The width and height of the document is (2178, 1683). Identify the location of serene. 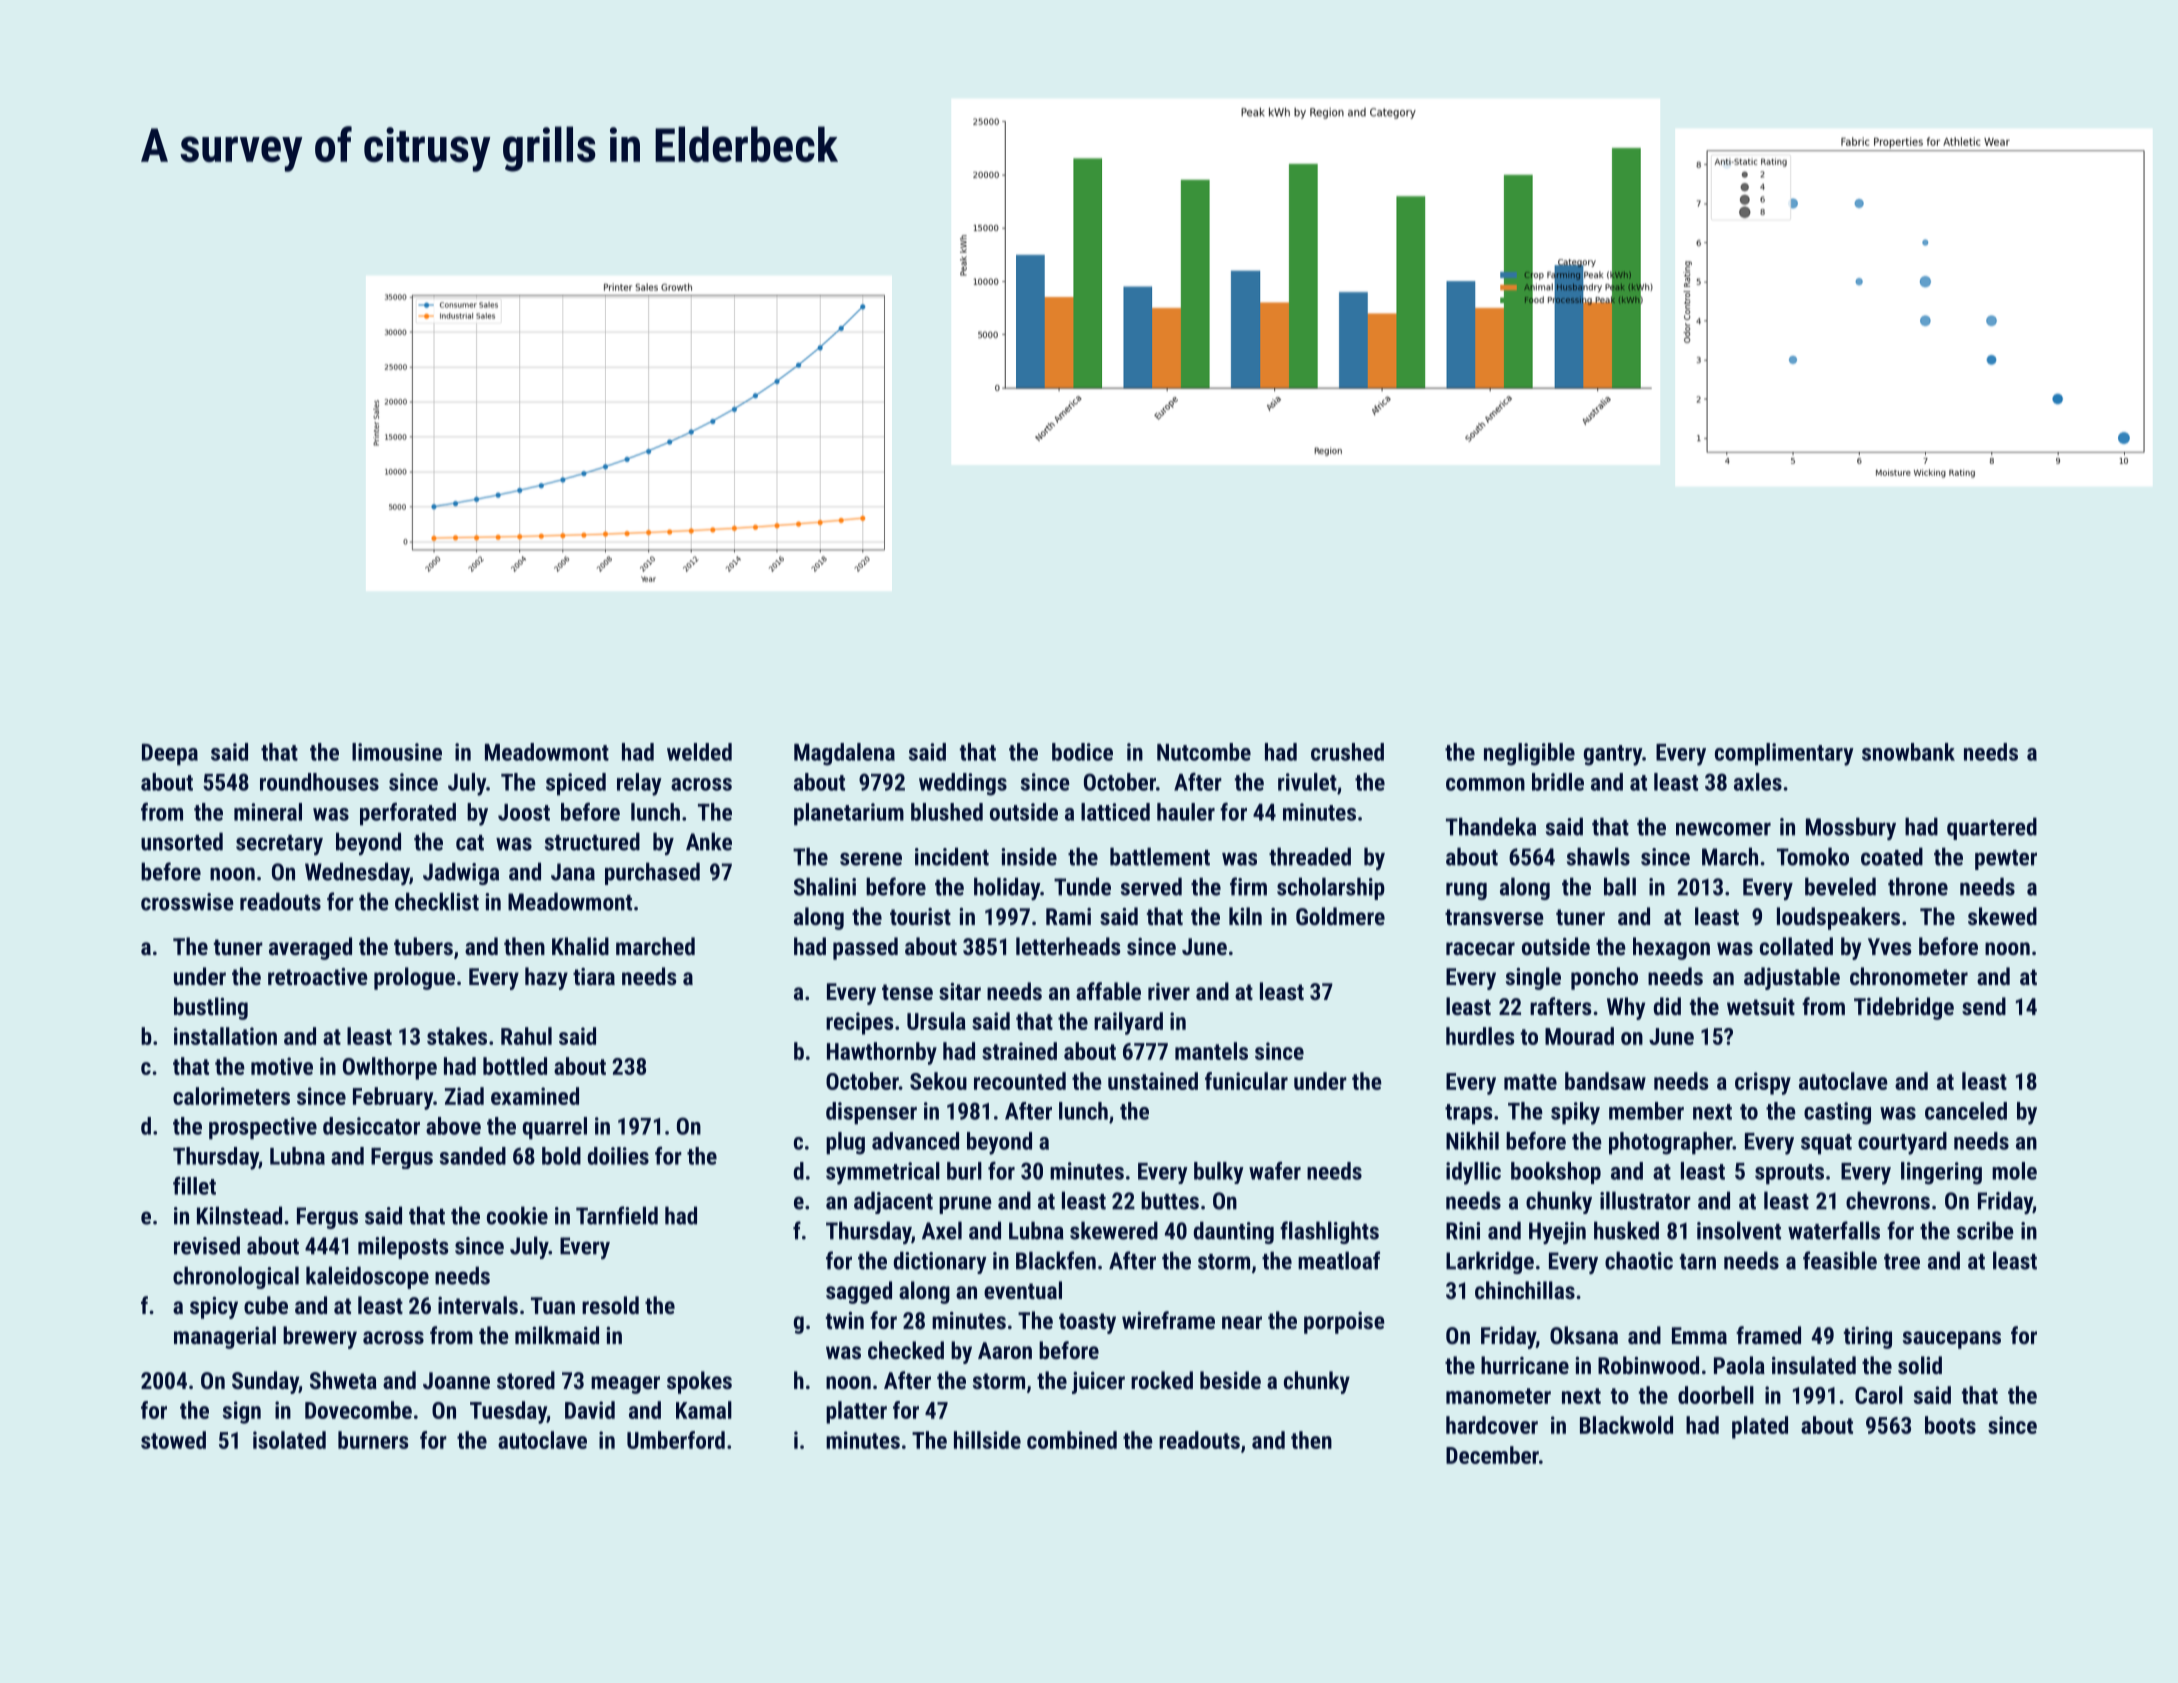
(871, 859).
